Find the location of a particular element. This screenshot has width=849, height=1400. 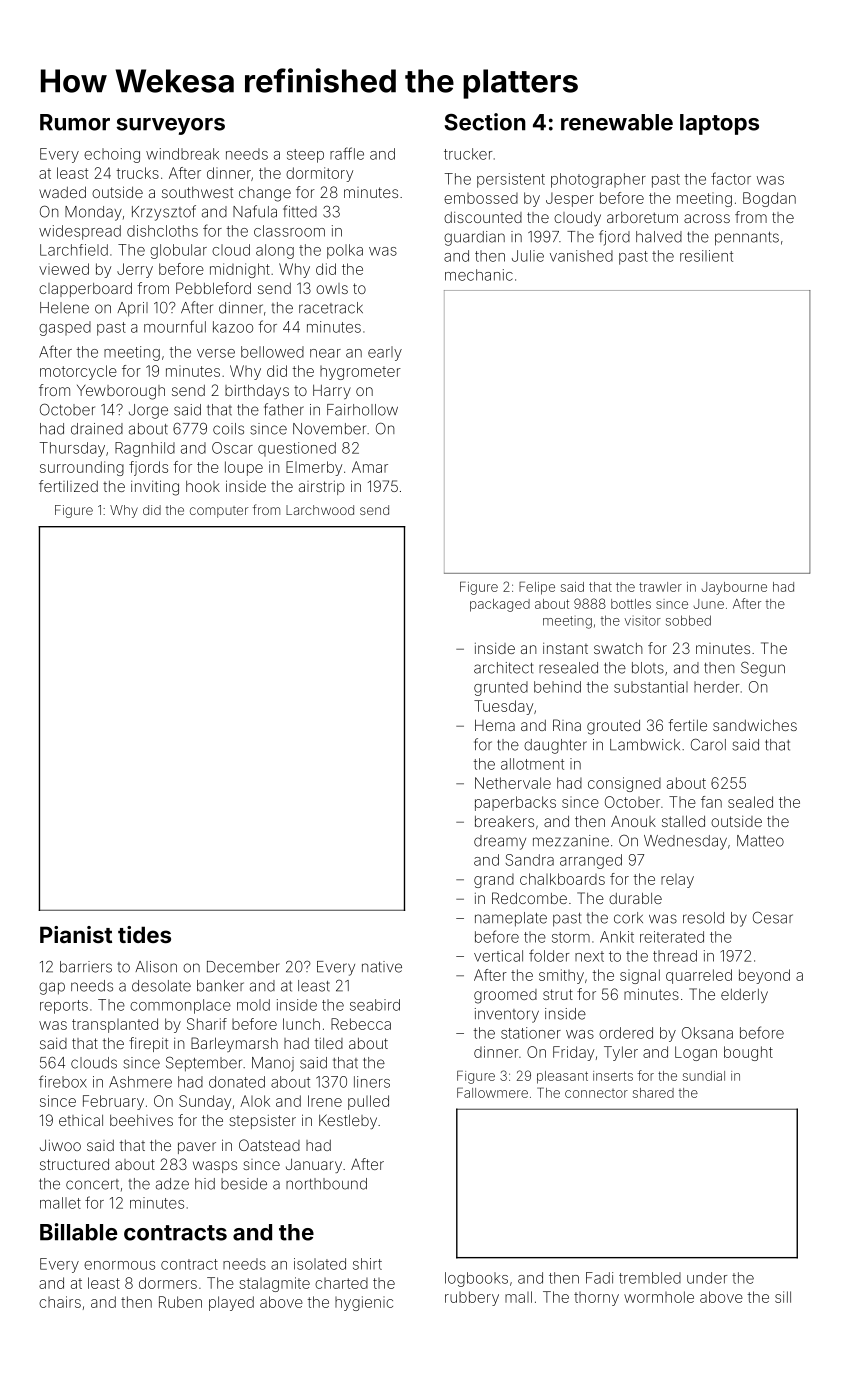

laptops is located at coordinates (719, 124).
